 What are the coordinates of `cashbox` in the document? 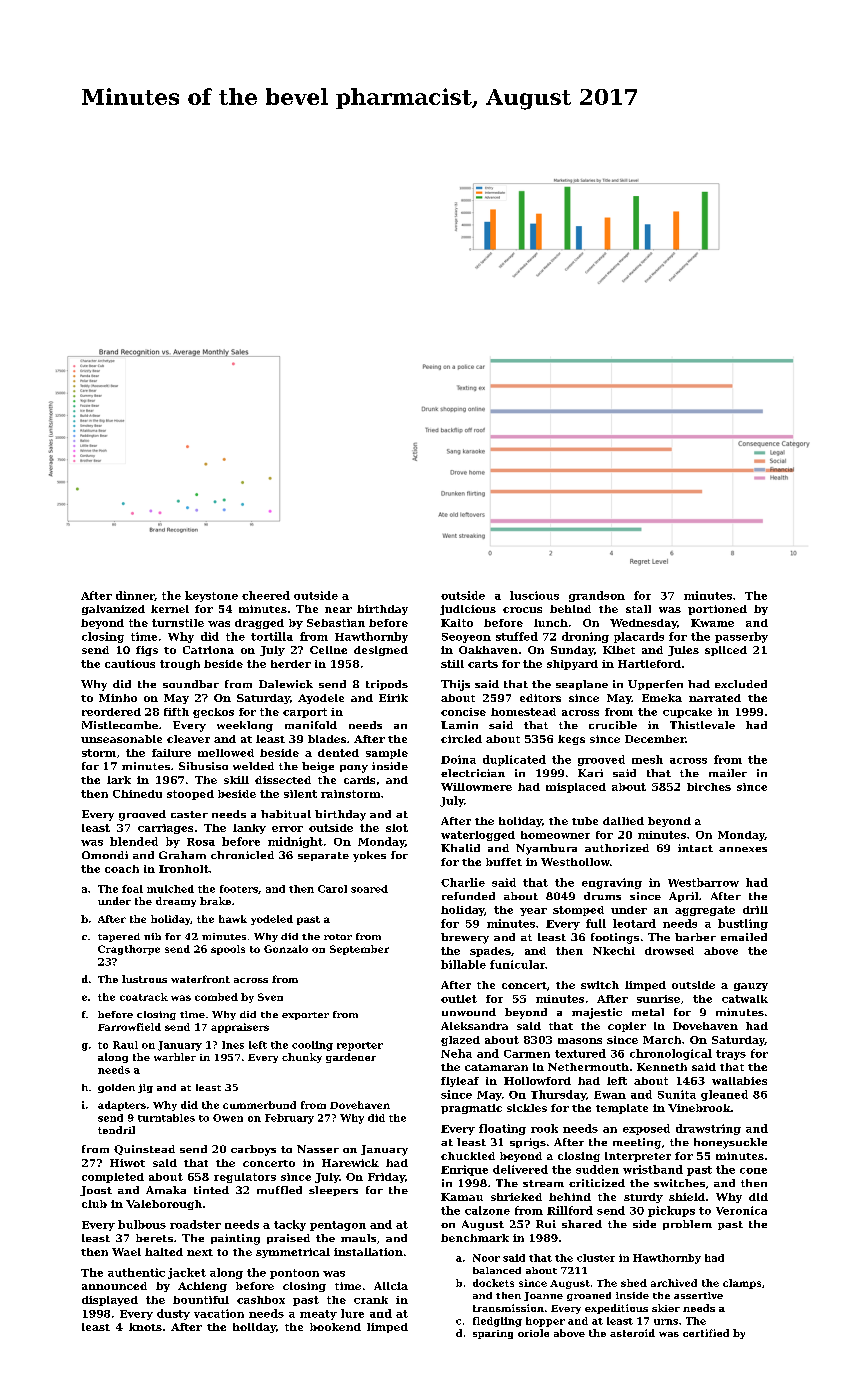 It's located at (261, 1300).
